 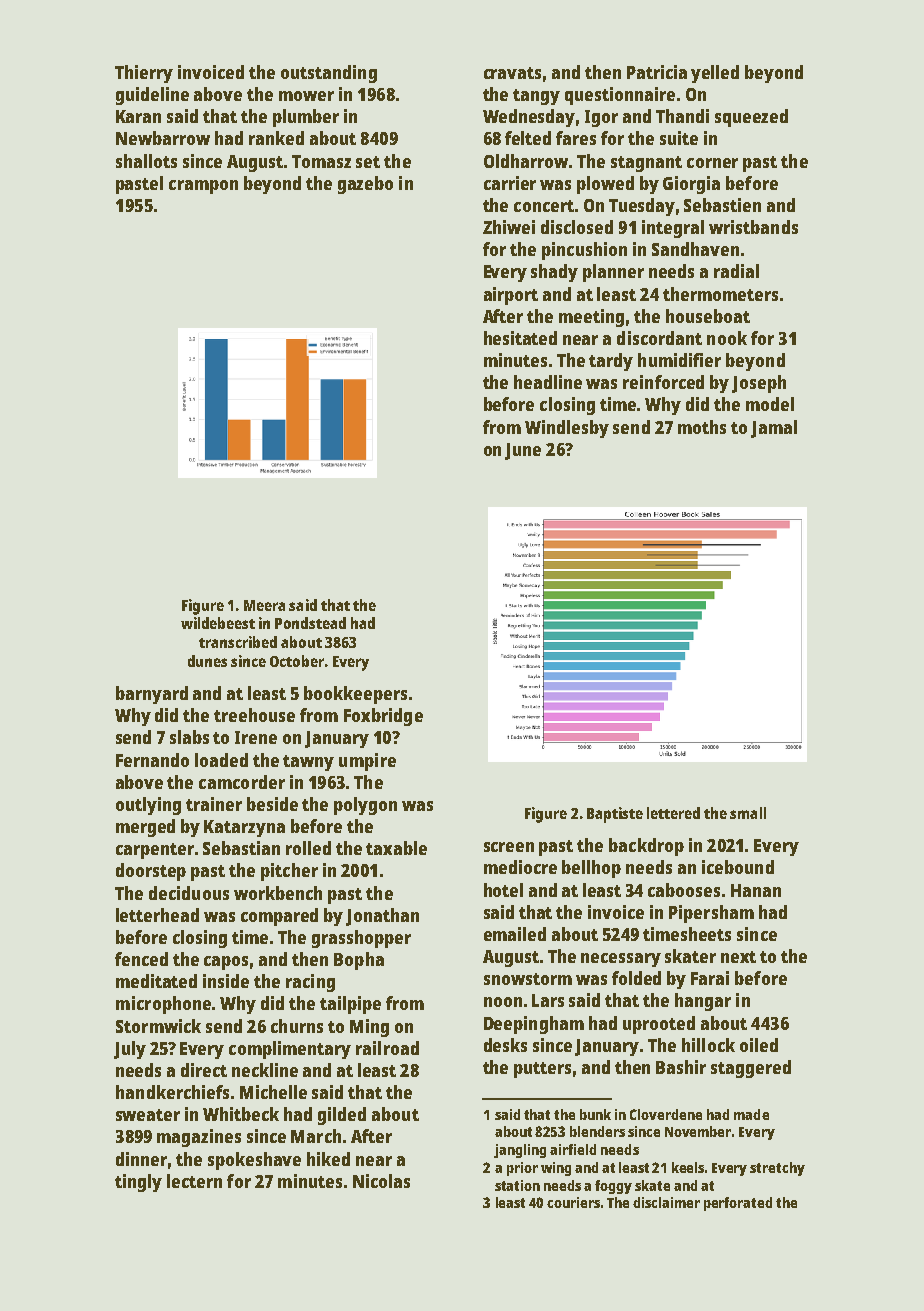 I want to click on gazebo, so click(x=365, y=185).
